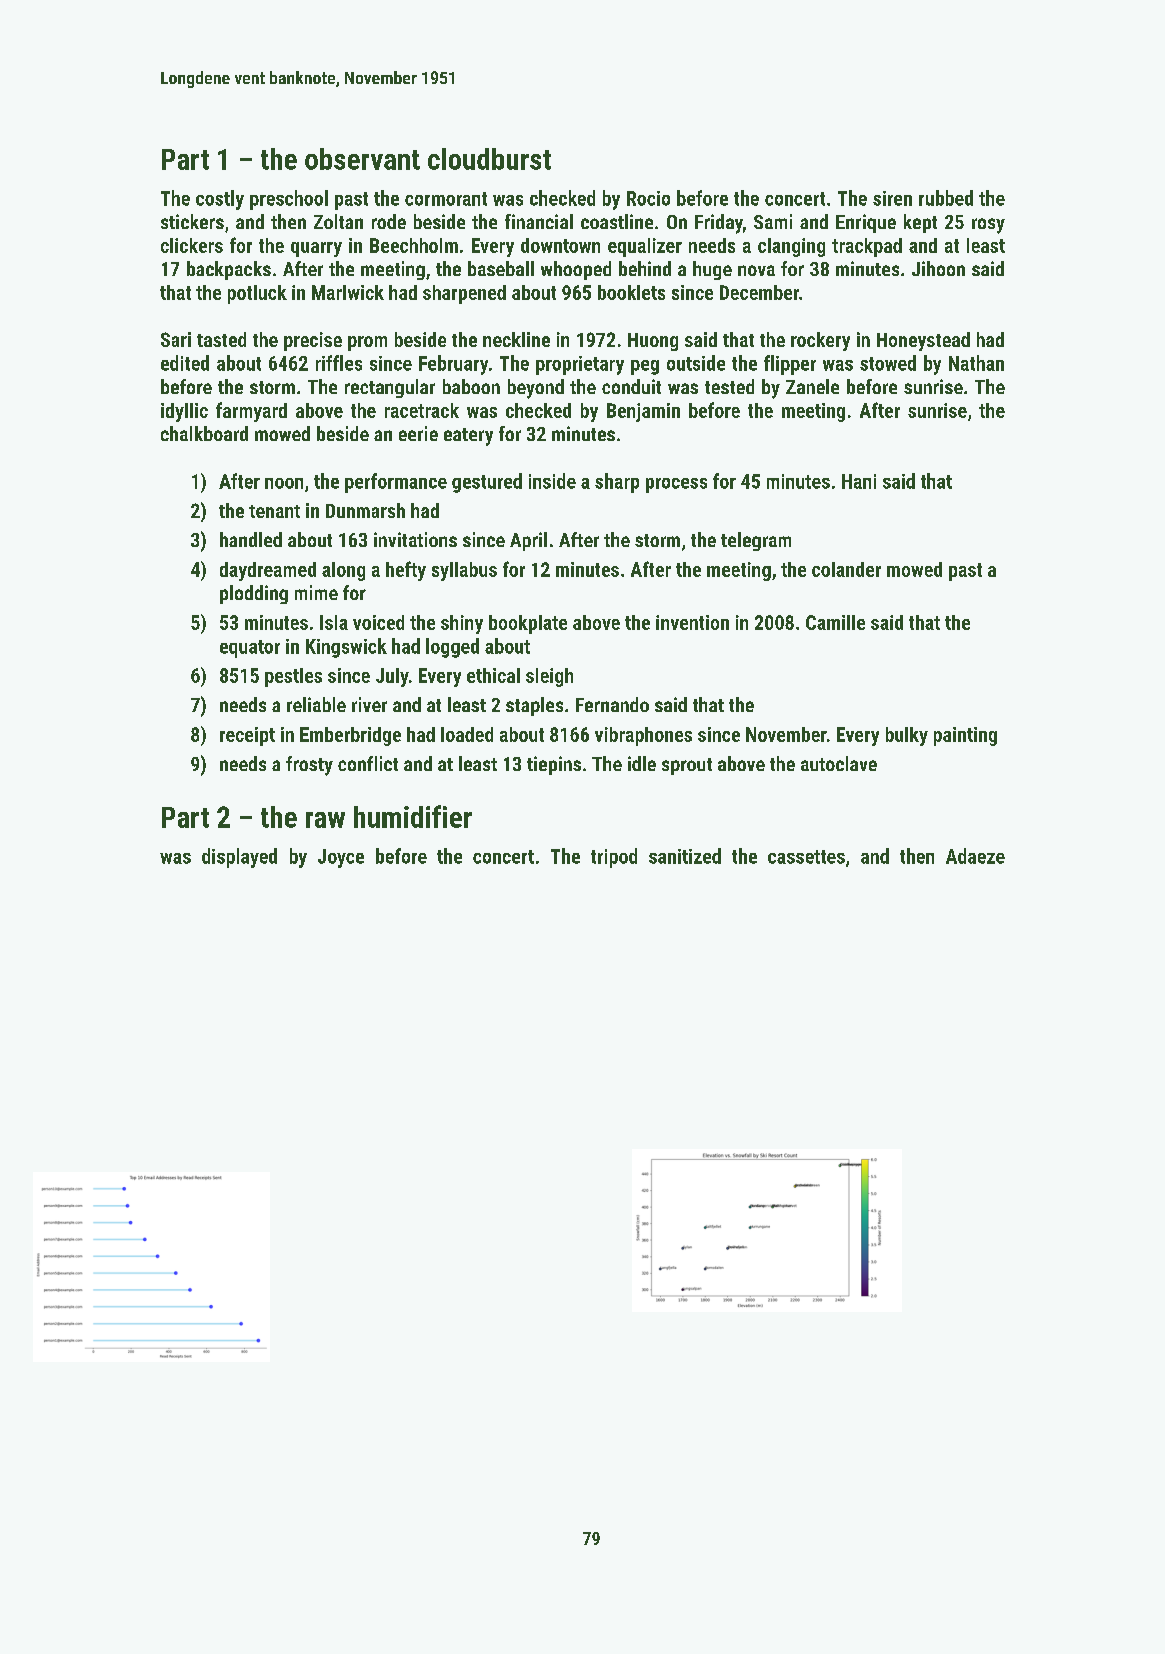 This page has width=1165, height=1654. Describe the element at coordinates (390, 388) in the page. I see `rectangular` at that location.
